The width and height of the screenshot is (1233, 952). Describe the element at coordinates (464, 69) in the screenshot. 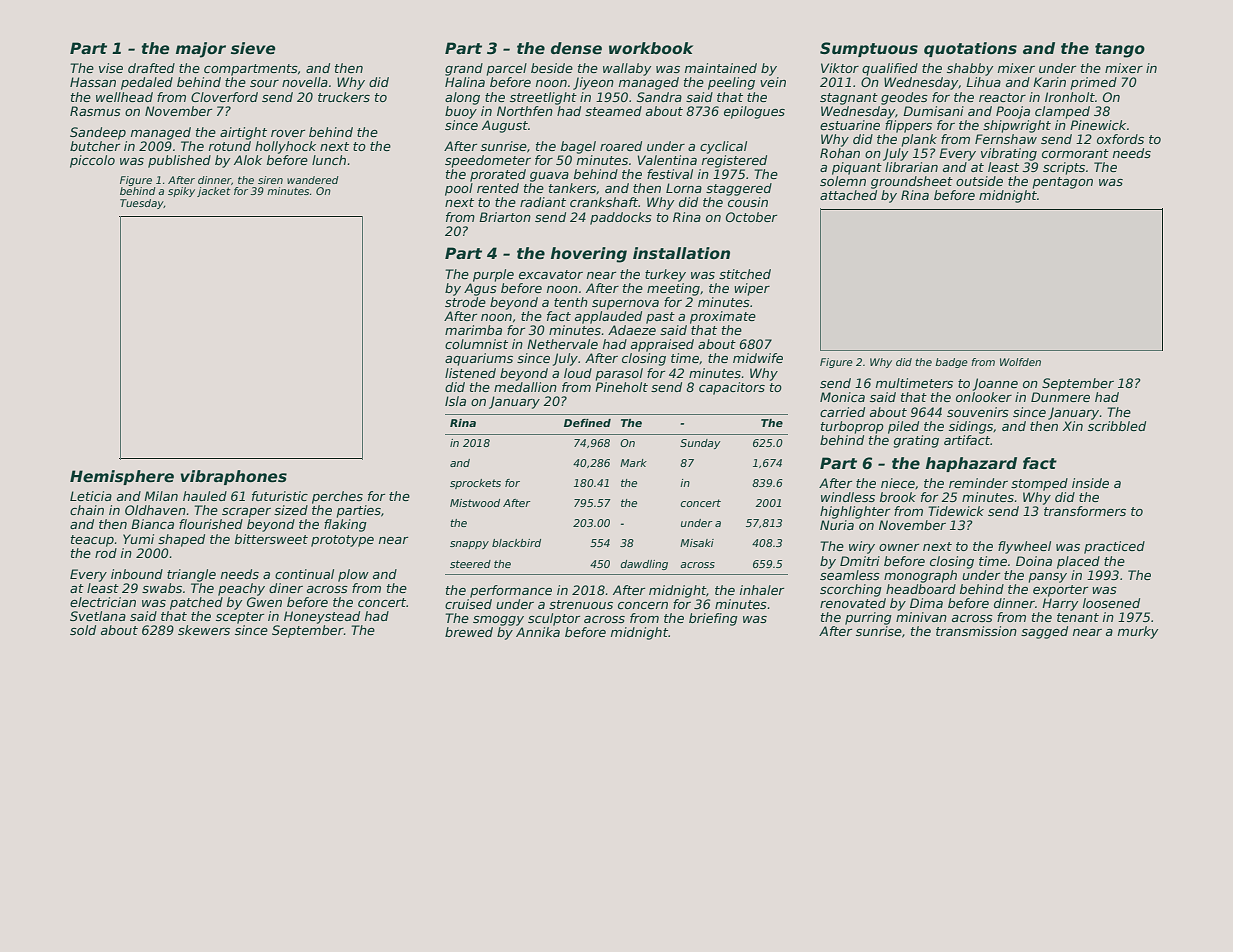

I see `grand` at that location.
